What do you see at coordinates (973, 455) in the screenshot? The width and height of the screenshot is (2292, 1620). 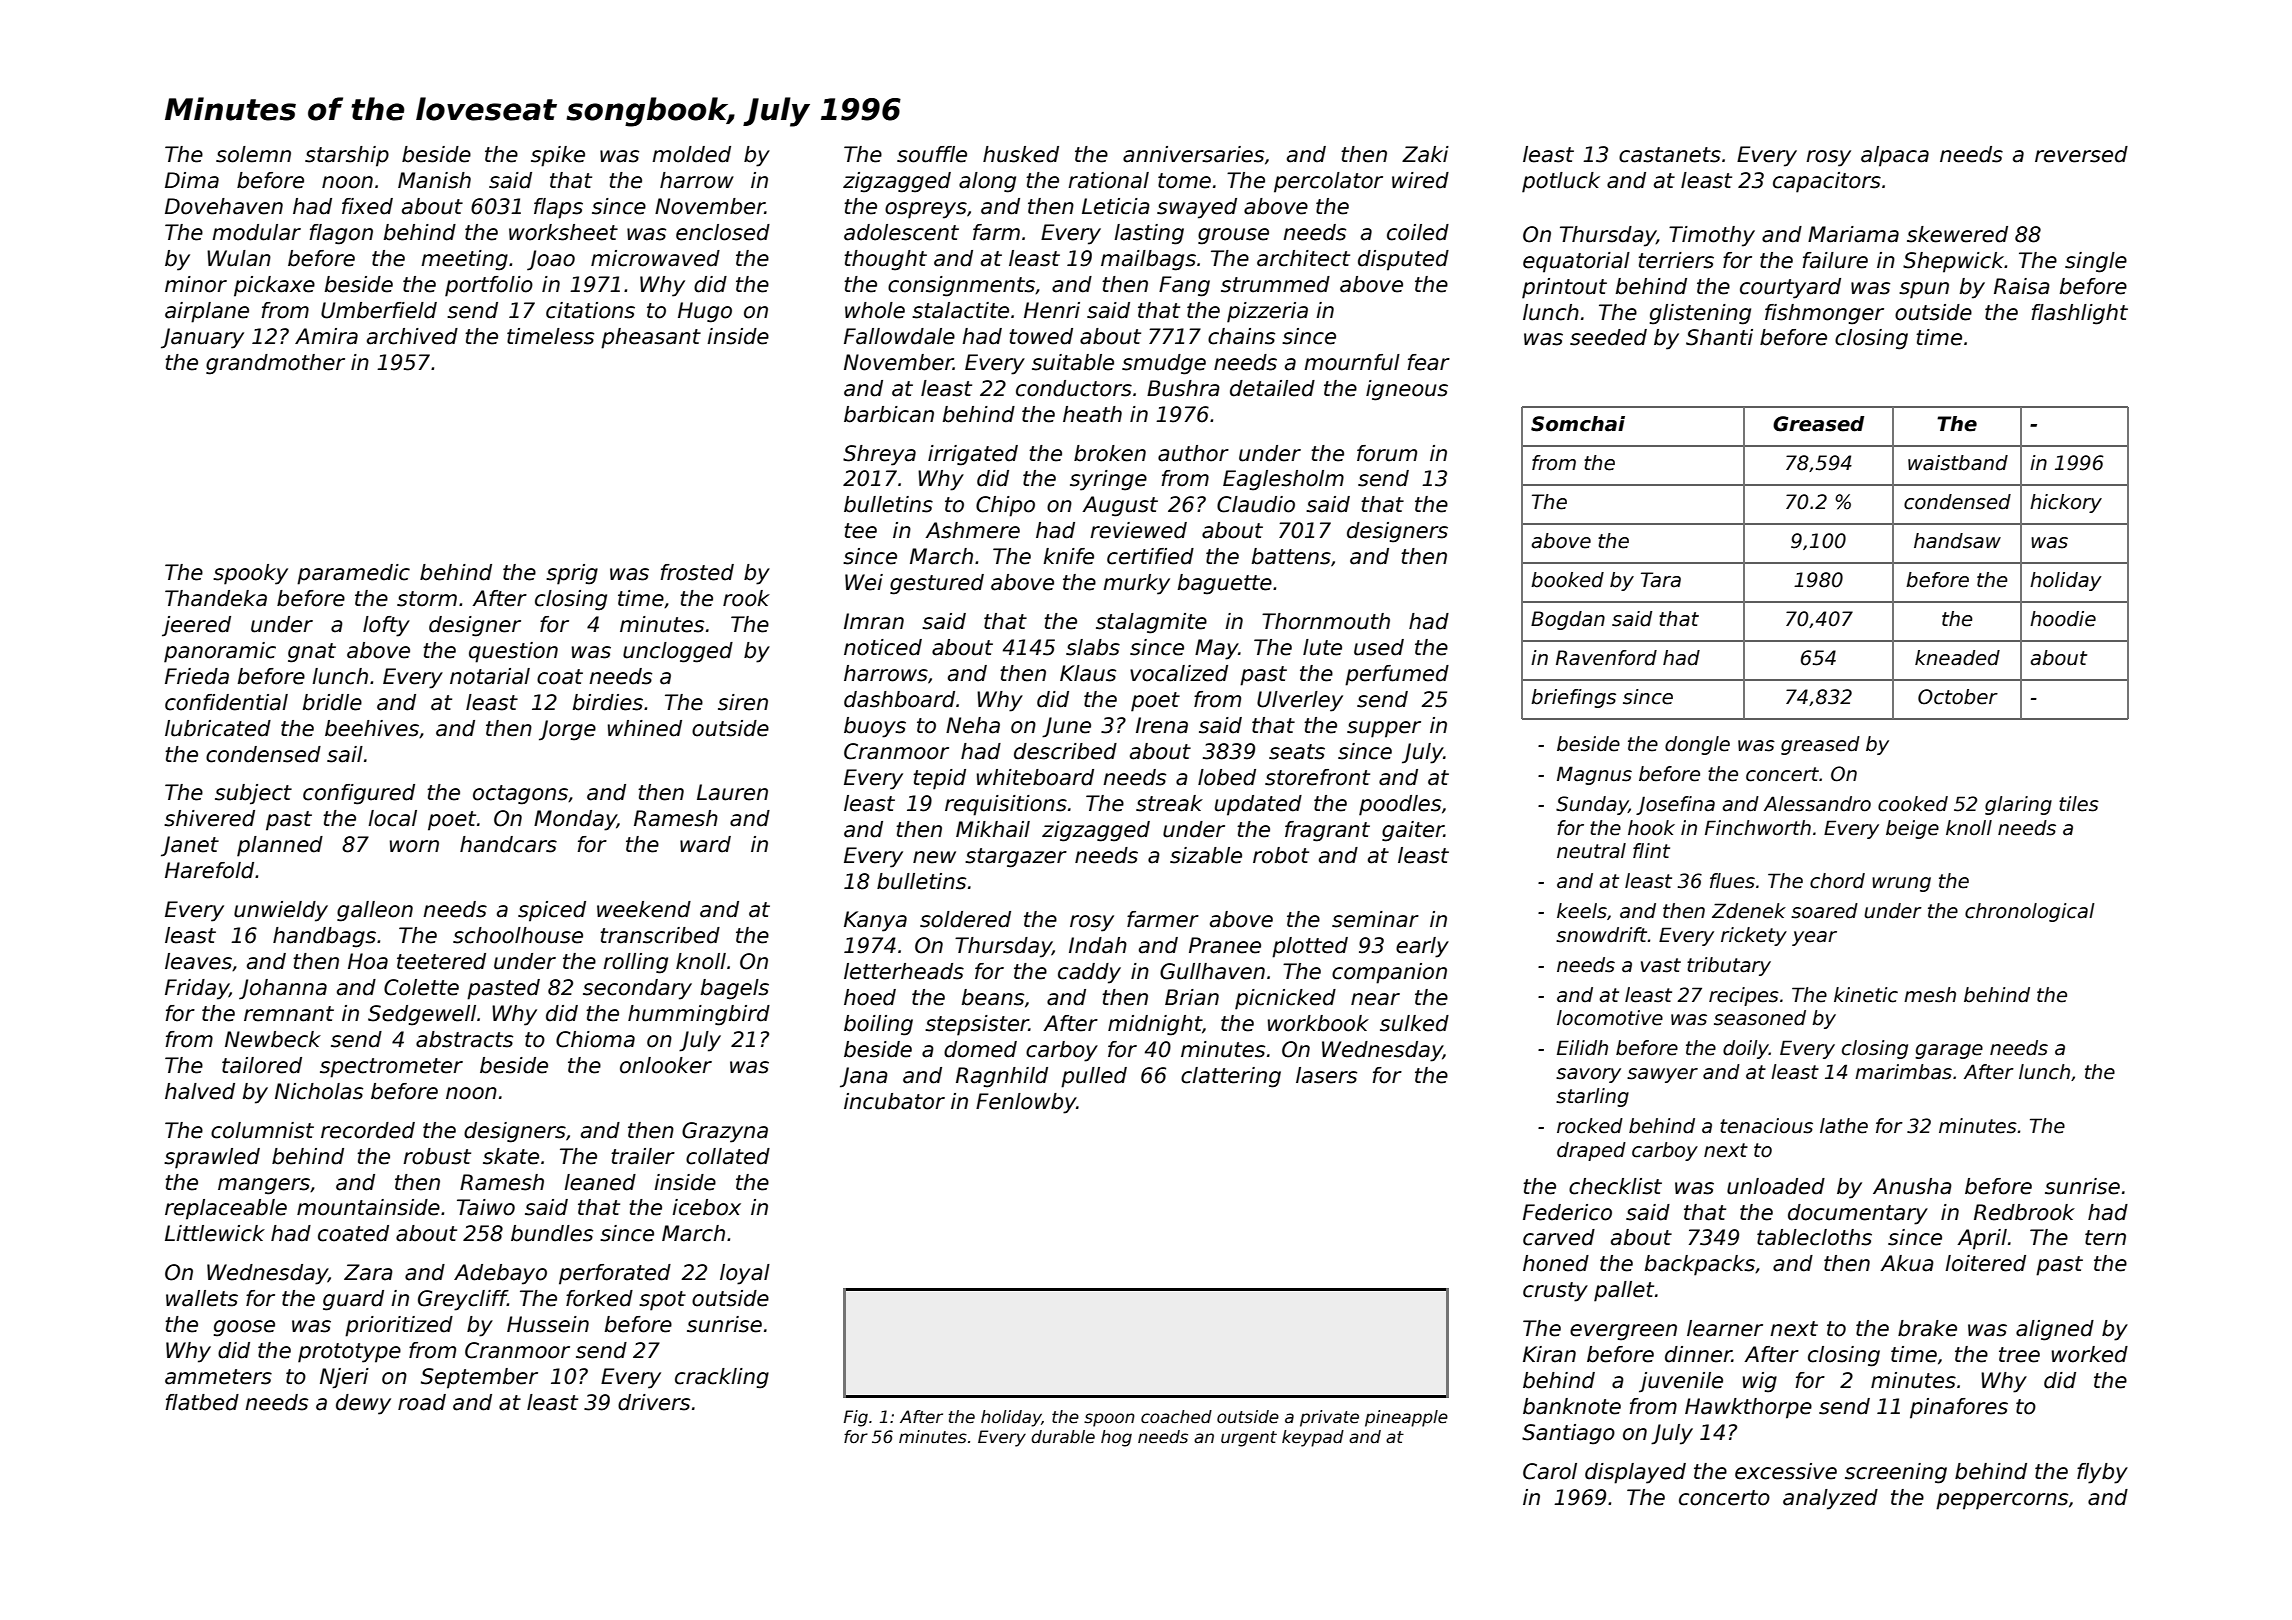 I see `irrigated` at bounding box center [973, 455].
